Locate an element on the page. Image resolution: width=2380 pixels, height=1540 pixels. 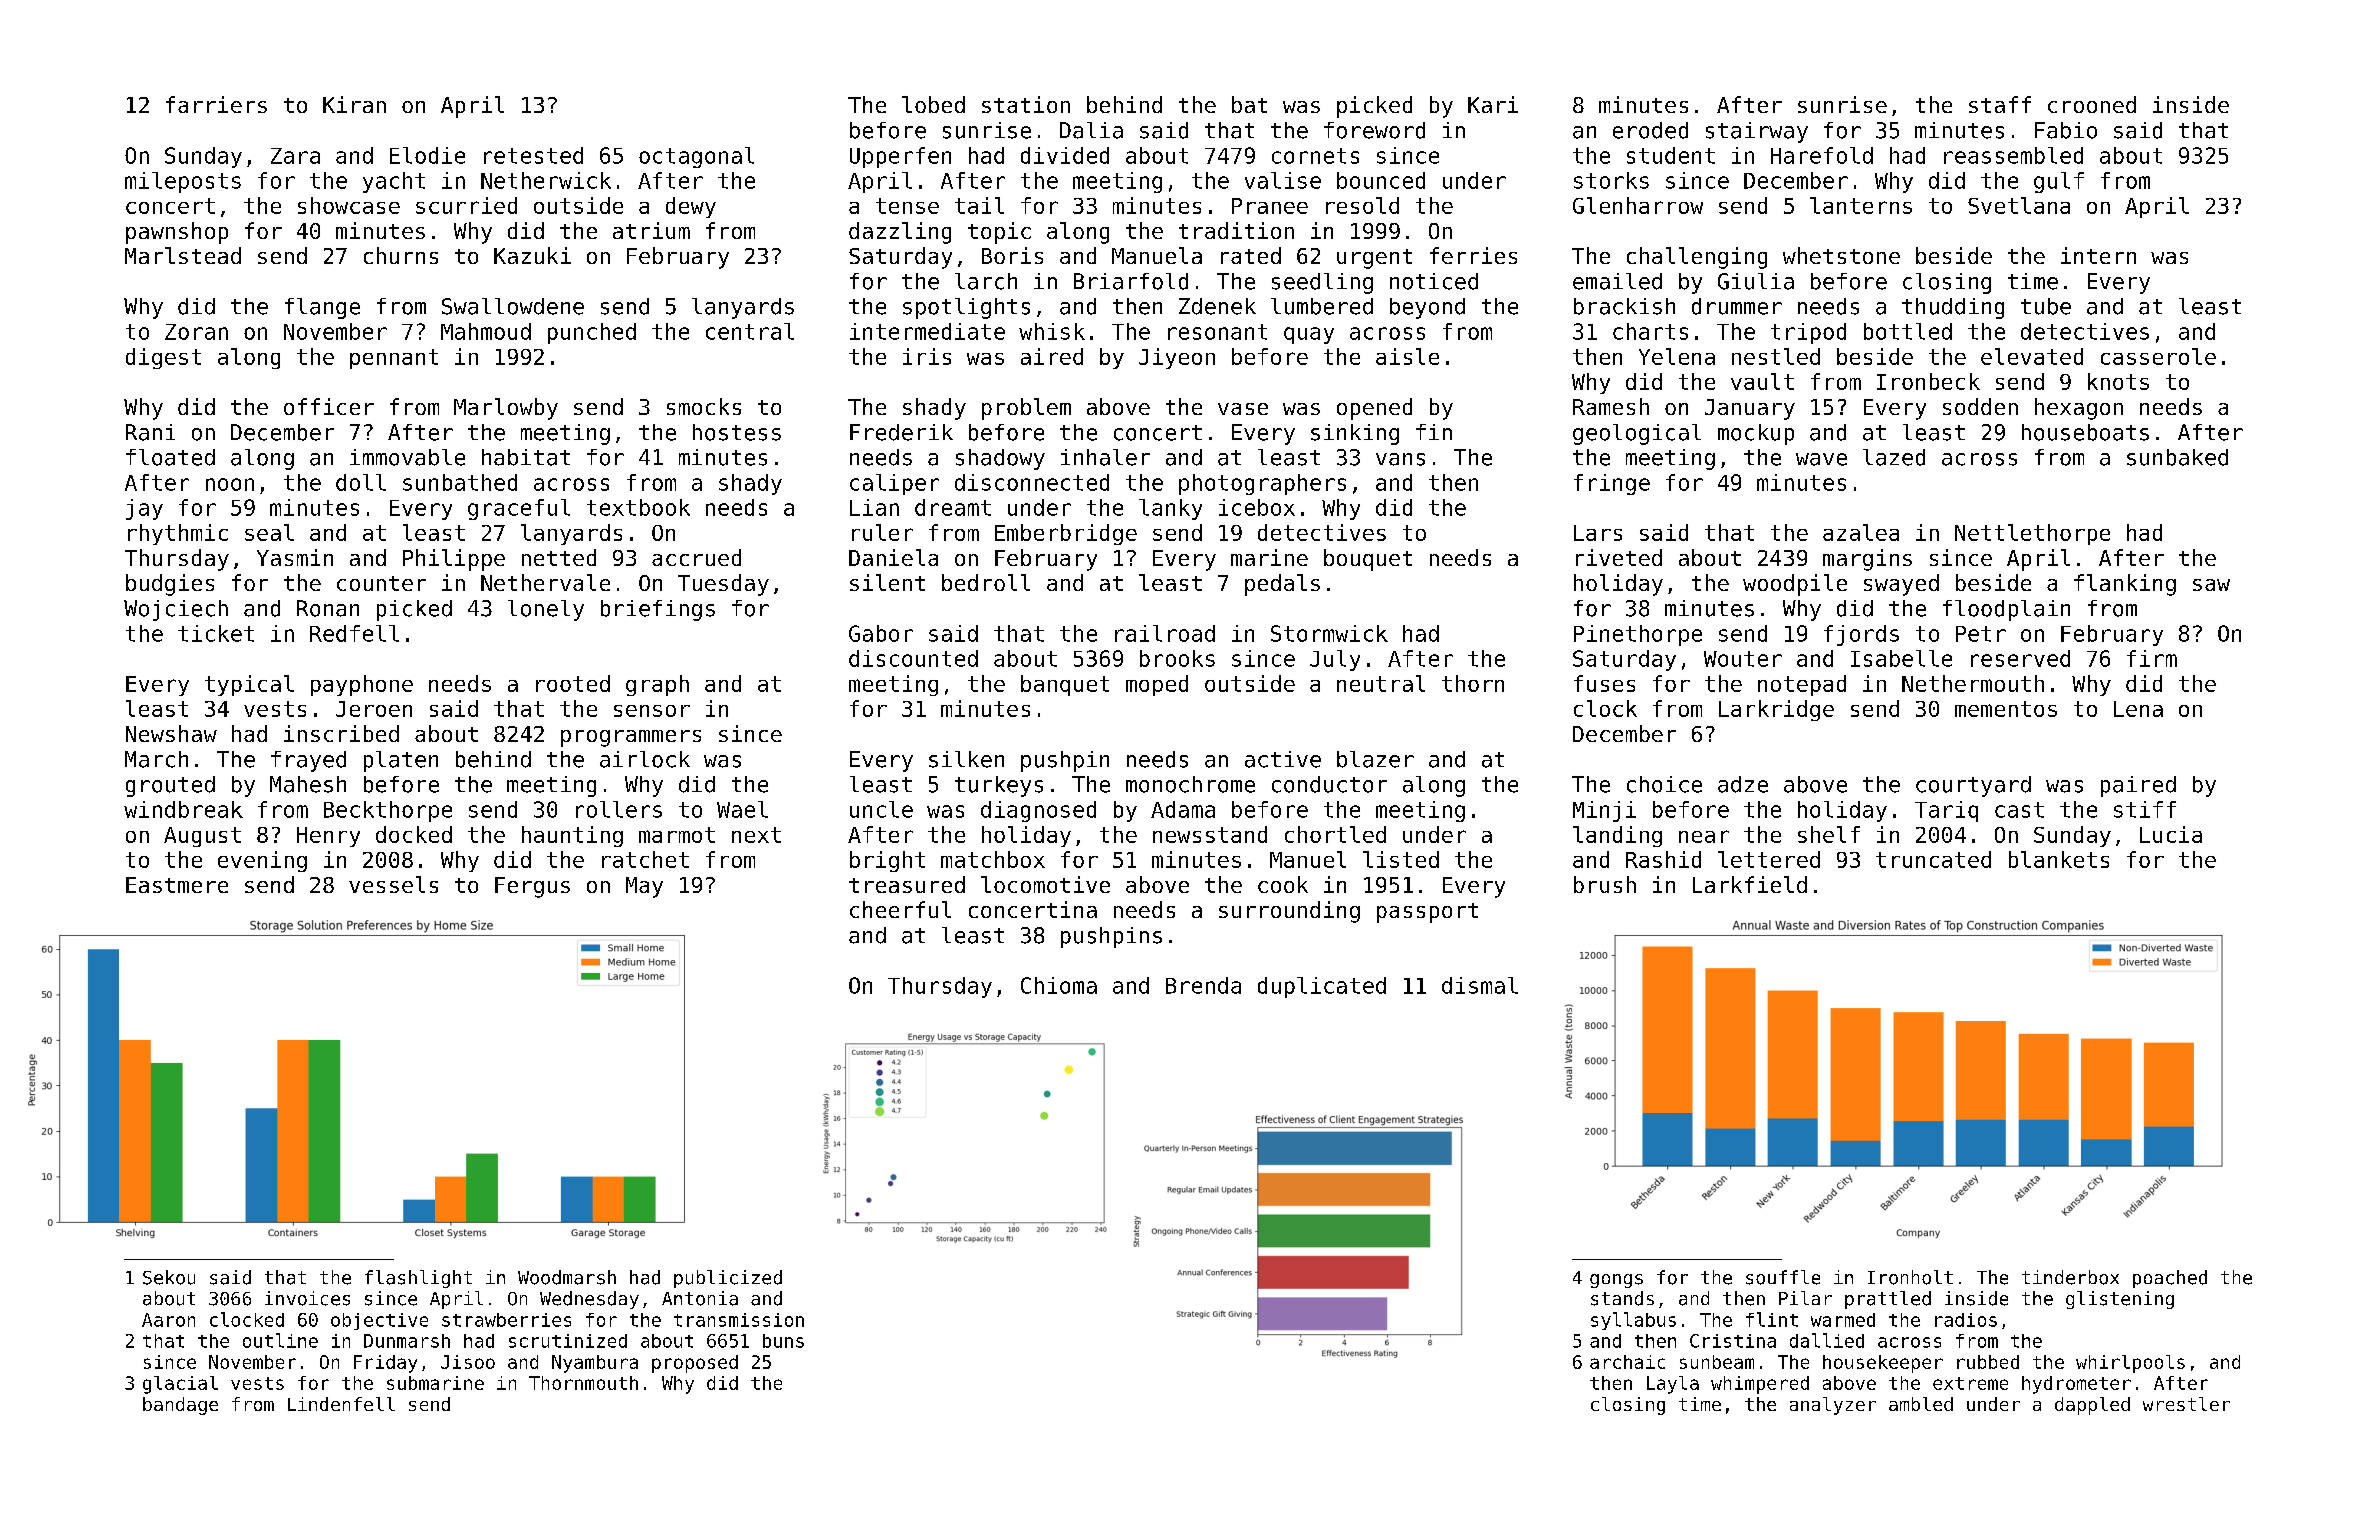
Kiran is located at coordinates (354, 104).
